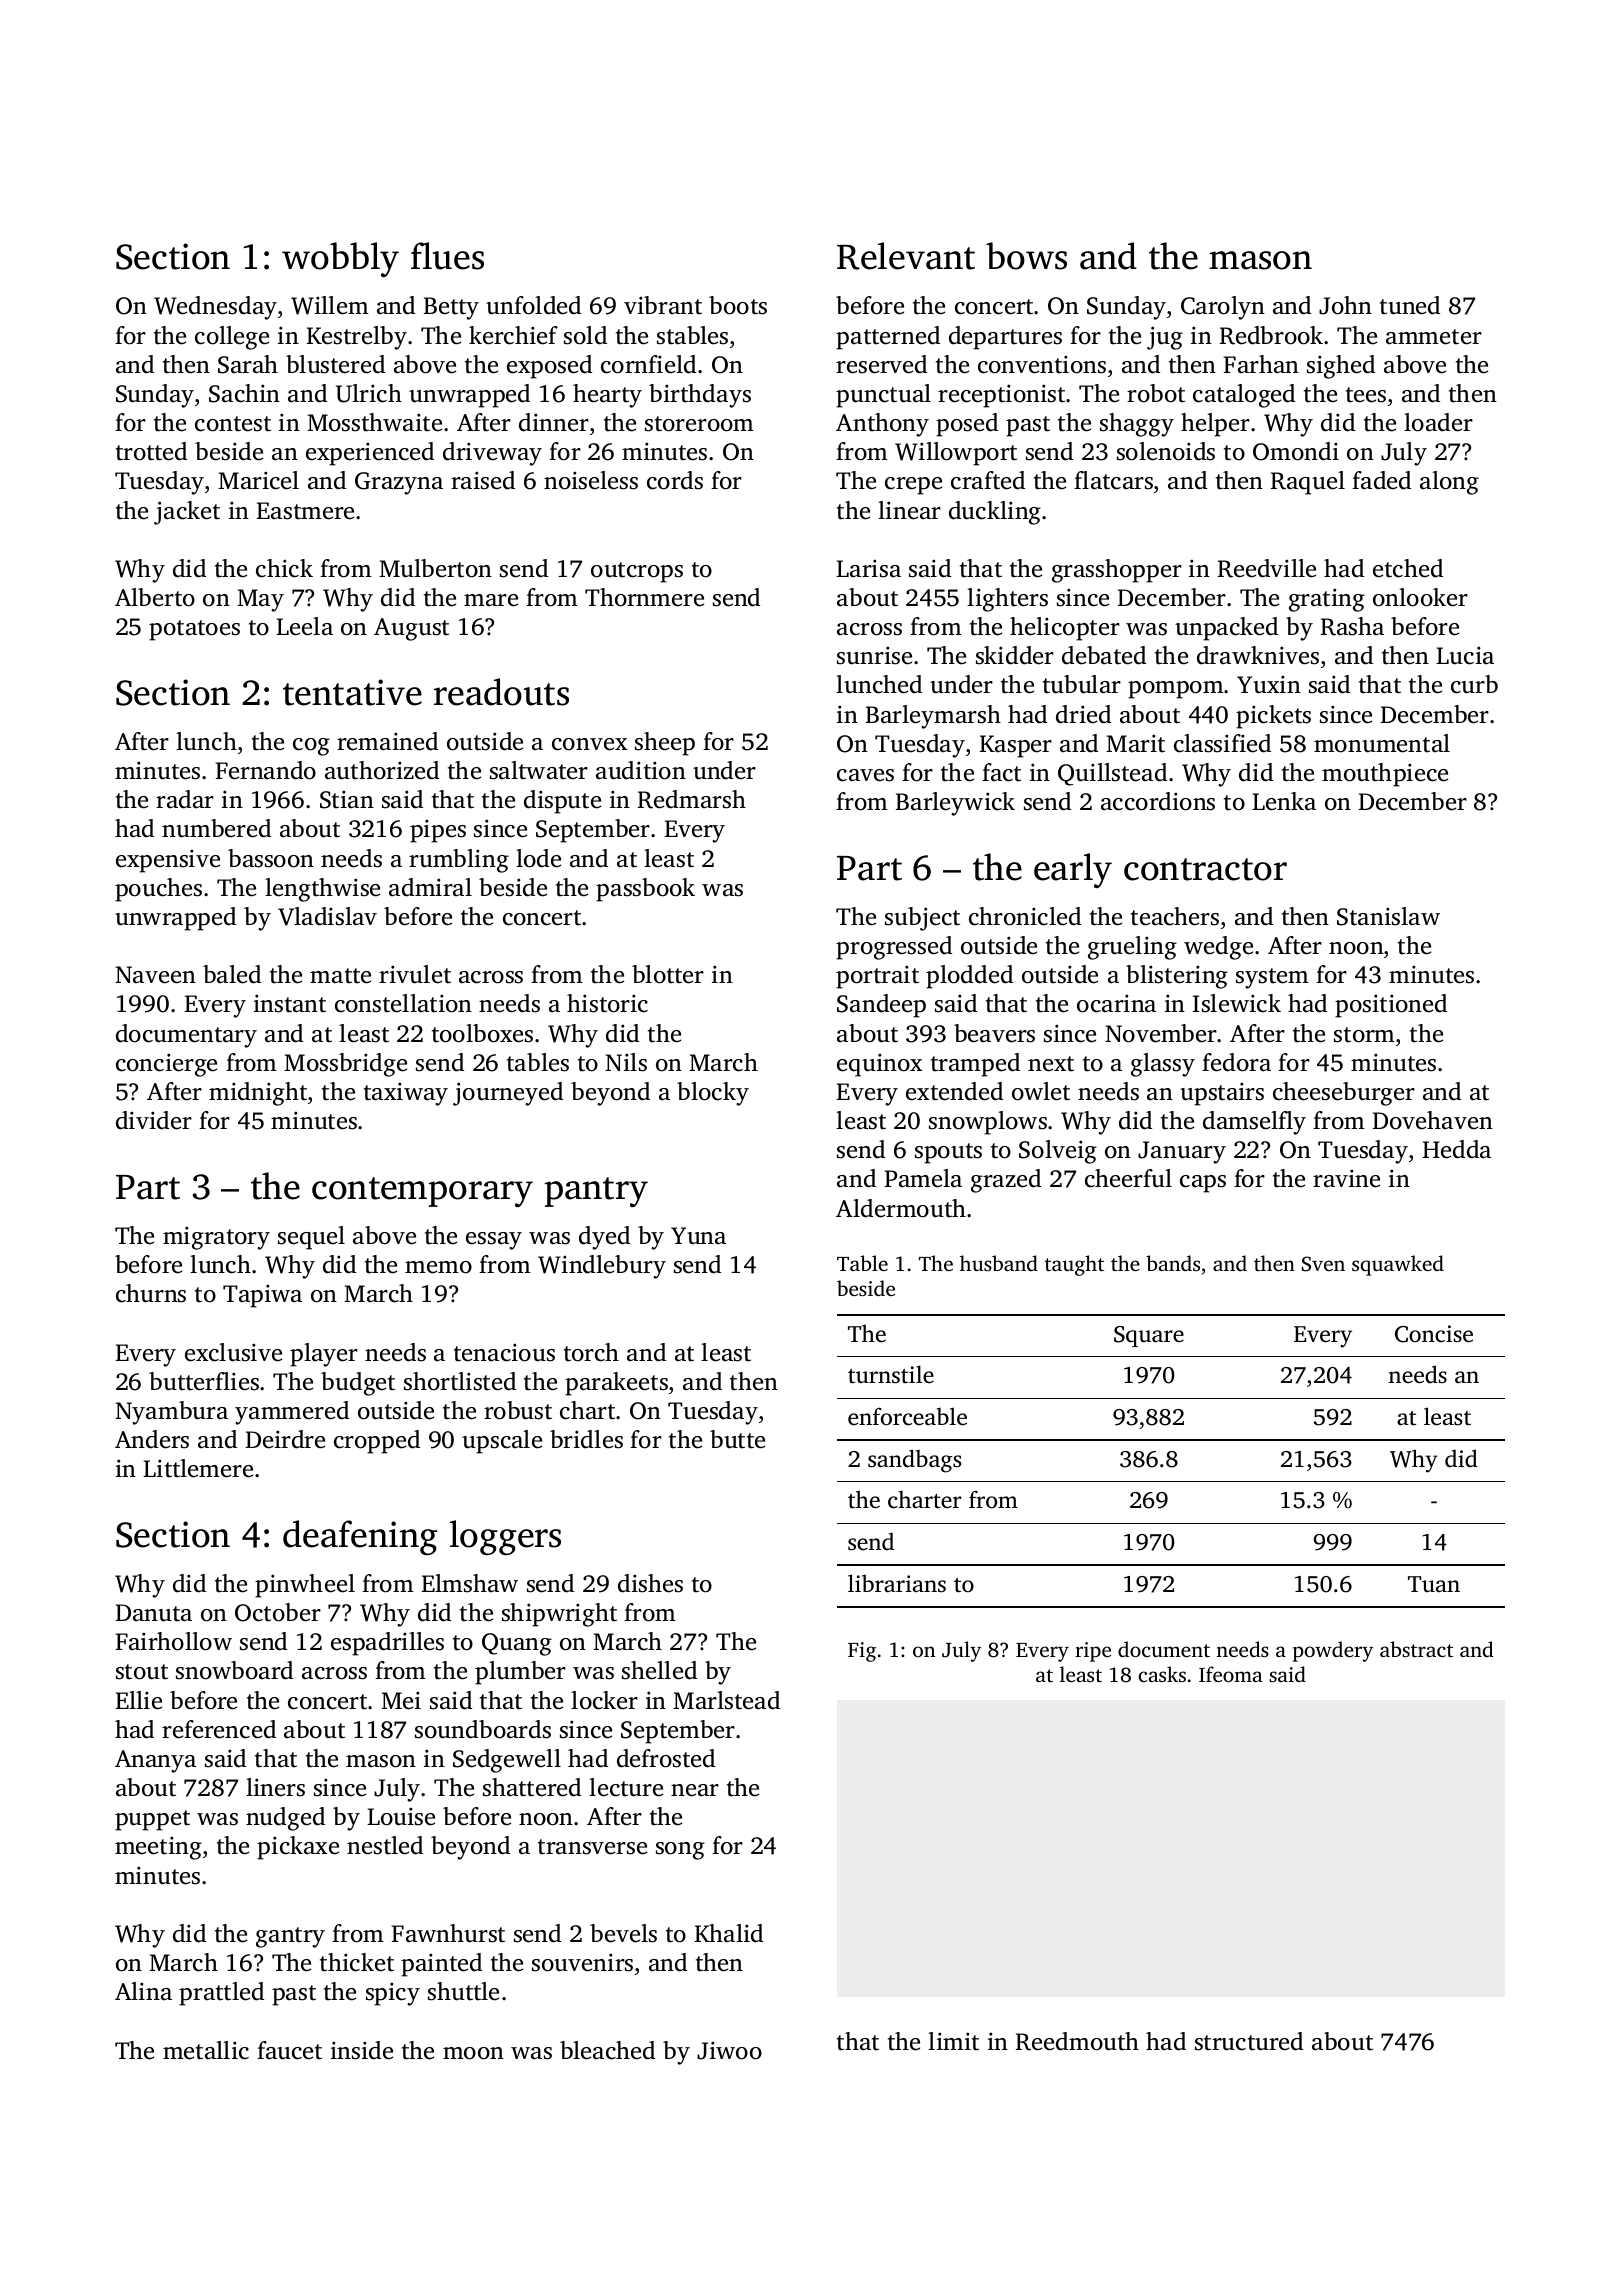 This image has width=1620, height=2292. What do you see at coordinates (1149, 1336) in the image?
I see `Square` at bounding box center [1149, 1336].
